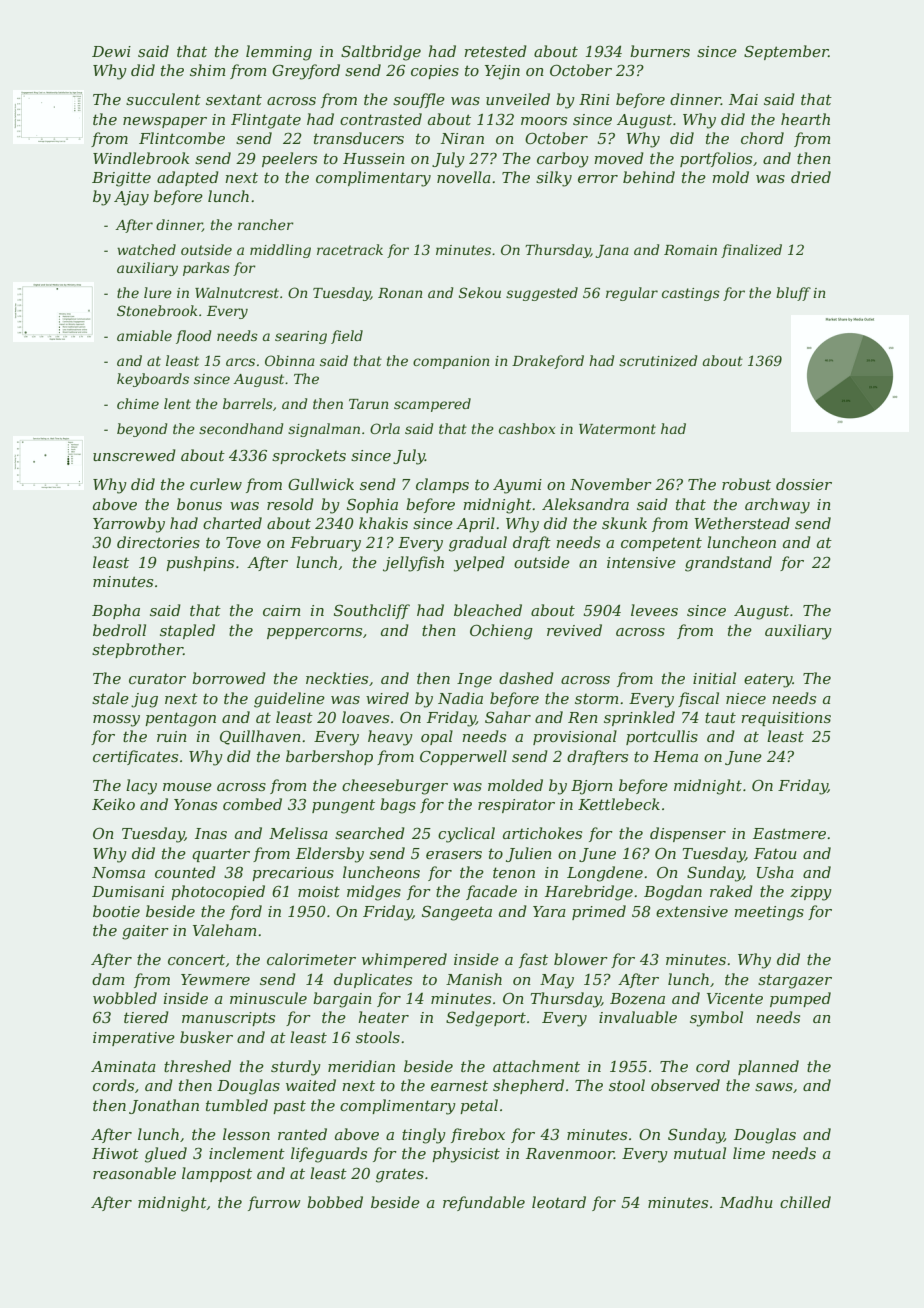 Image resolution: width=924 pixels, height=1308 pixels. I want to click on Romain, so click(690, 250).
